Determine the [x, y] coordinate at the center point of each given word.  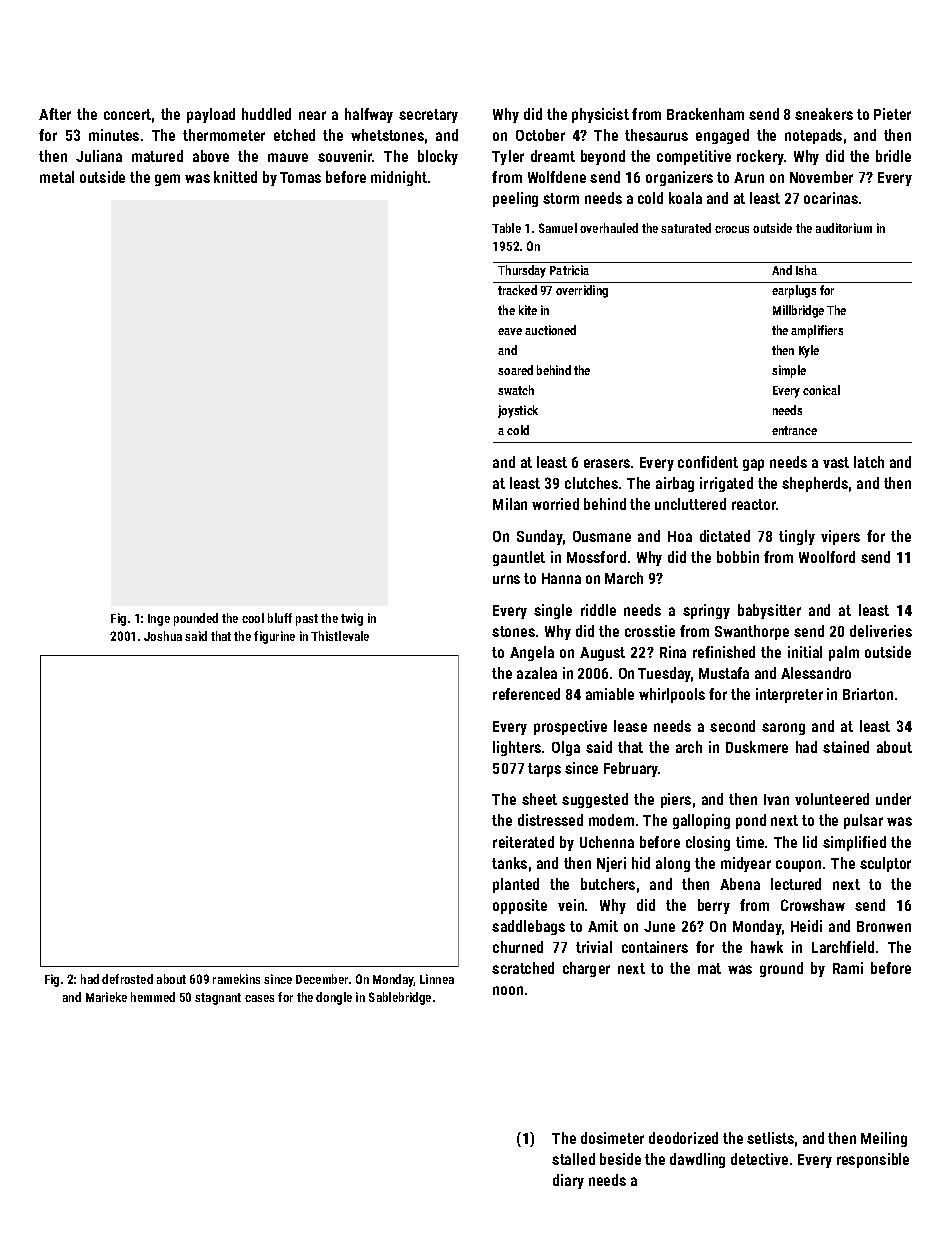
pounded [196, 619]
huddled [266, 114]
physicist [600, 115]
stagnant [218, 999]
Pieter [892, 114]
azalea [537, 673]
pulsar [863, 821]
